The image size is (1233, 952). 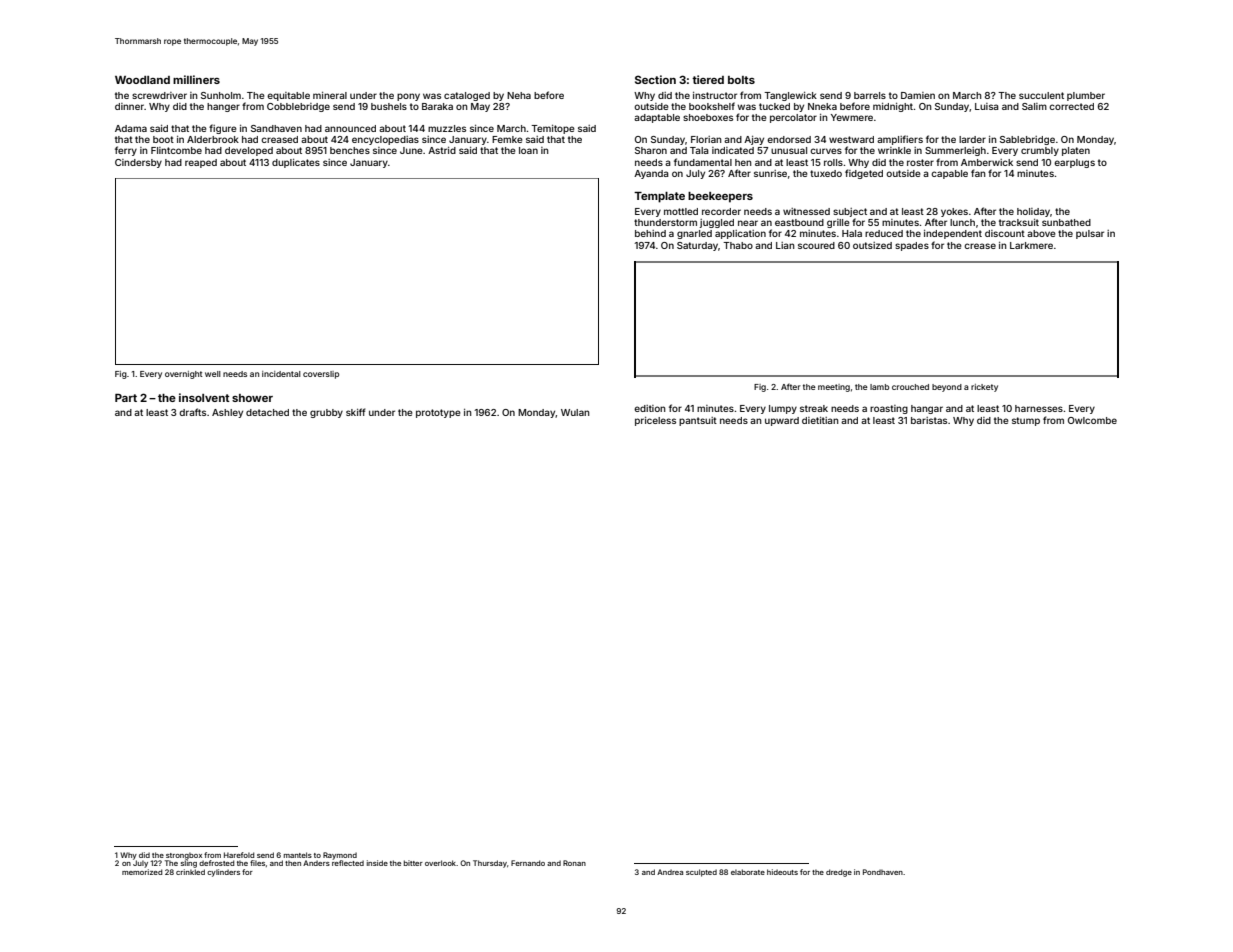 What do you see at coordinates (340, 856) in the image?
I see `Raymond` at bounding box center [340, 856].
